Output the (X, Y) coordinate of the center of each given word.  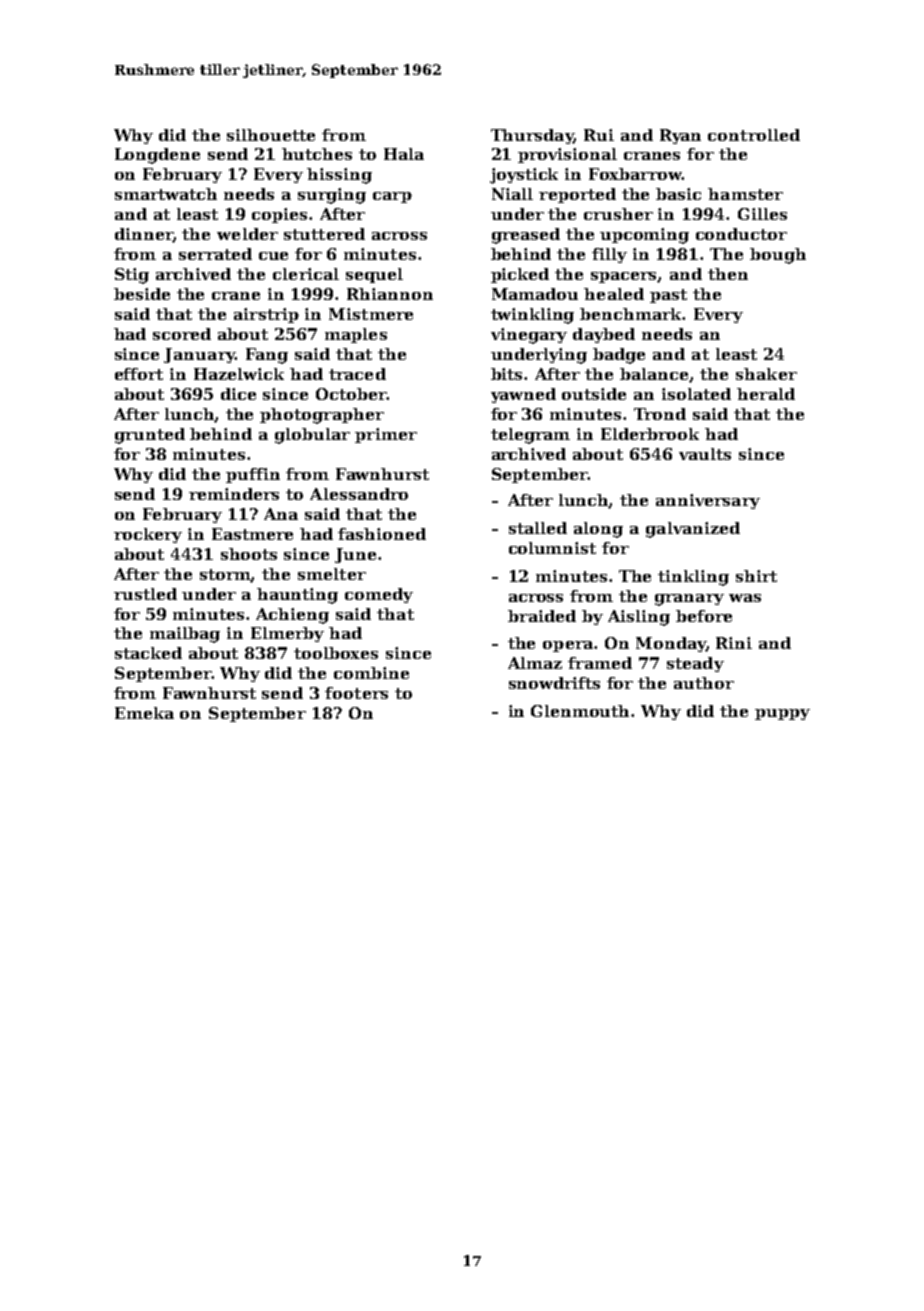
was (745, 598)
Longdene (157, 156)
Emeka (144, 713)
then (728, 274)
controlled (754, 135)
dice (238, 394)
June (355, 555)
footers (356, 693)
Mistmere (371, 314)
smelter (332, 574)
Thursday (532, 136)
